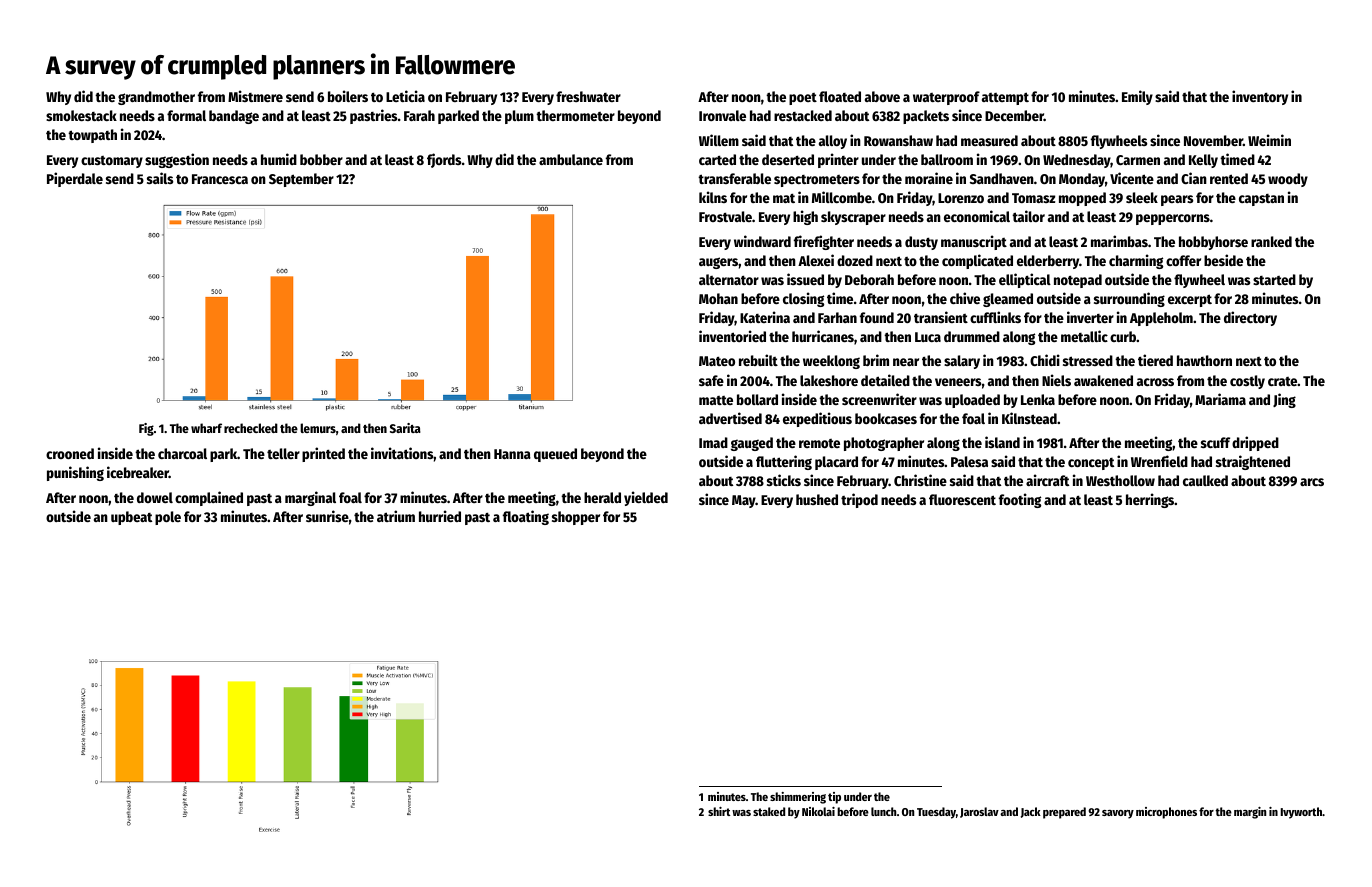  What do you see at coordinates (798, 798) in the page?
I see `shimmering` at bounding box center [798, 798].
